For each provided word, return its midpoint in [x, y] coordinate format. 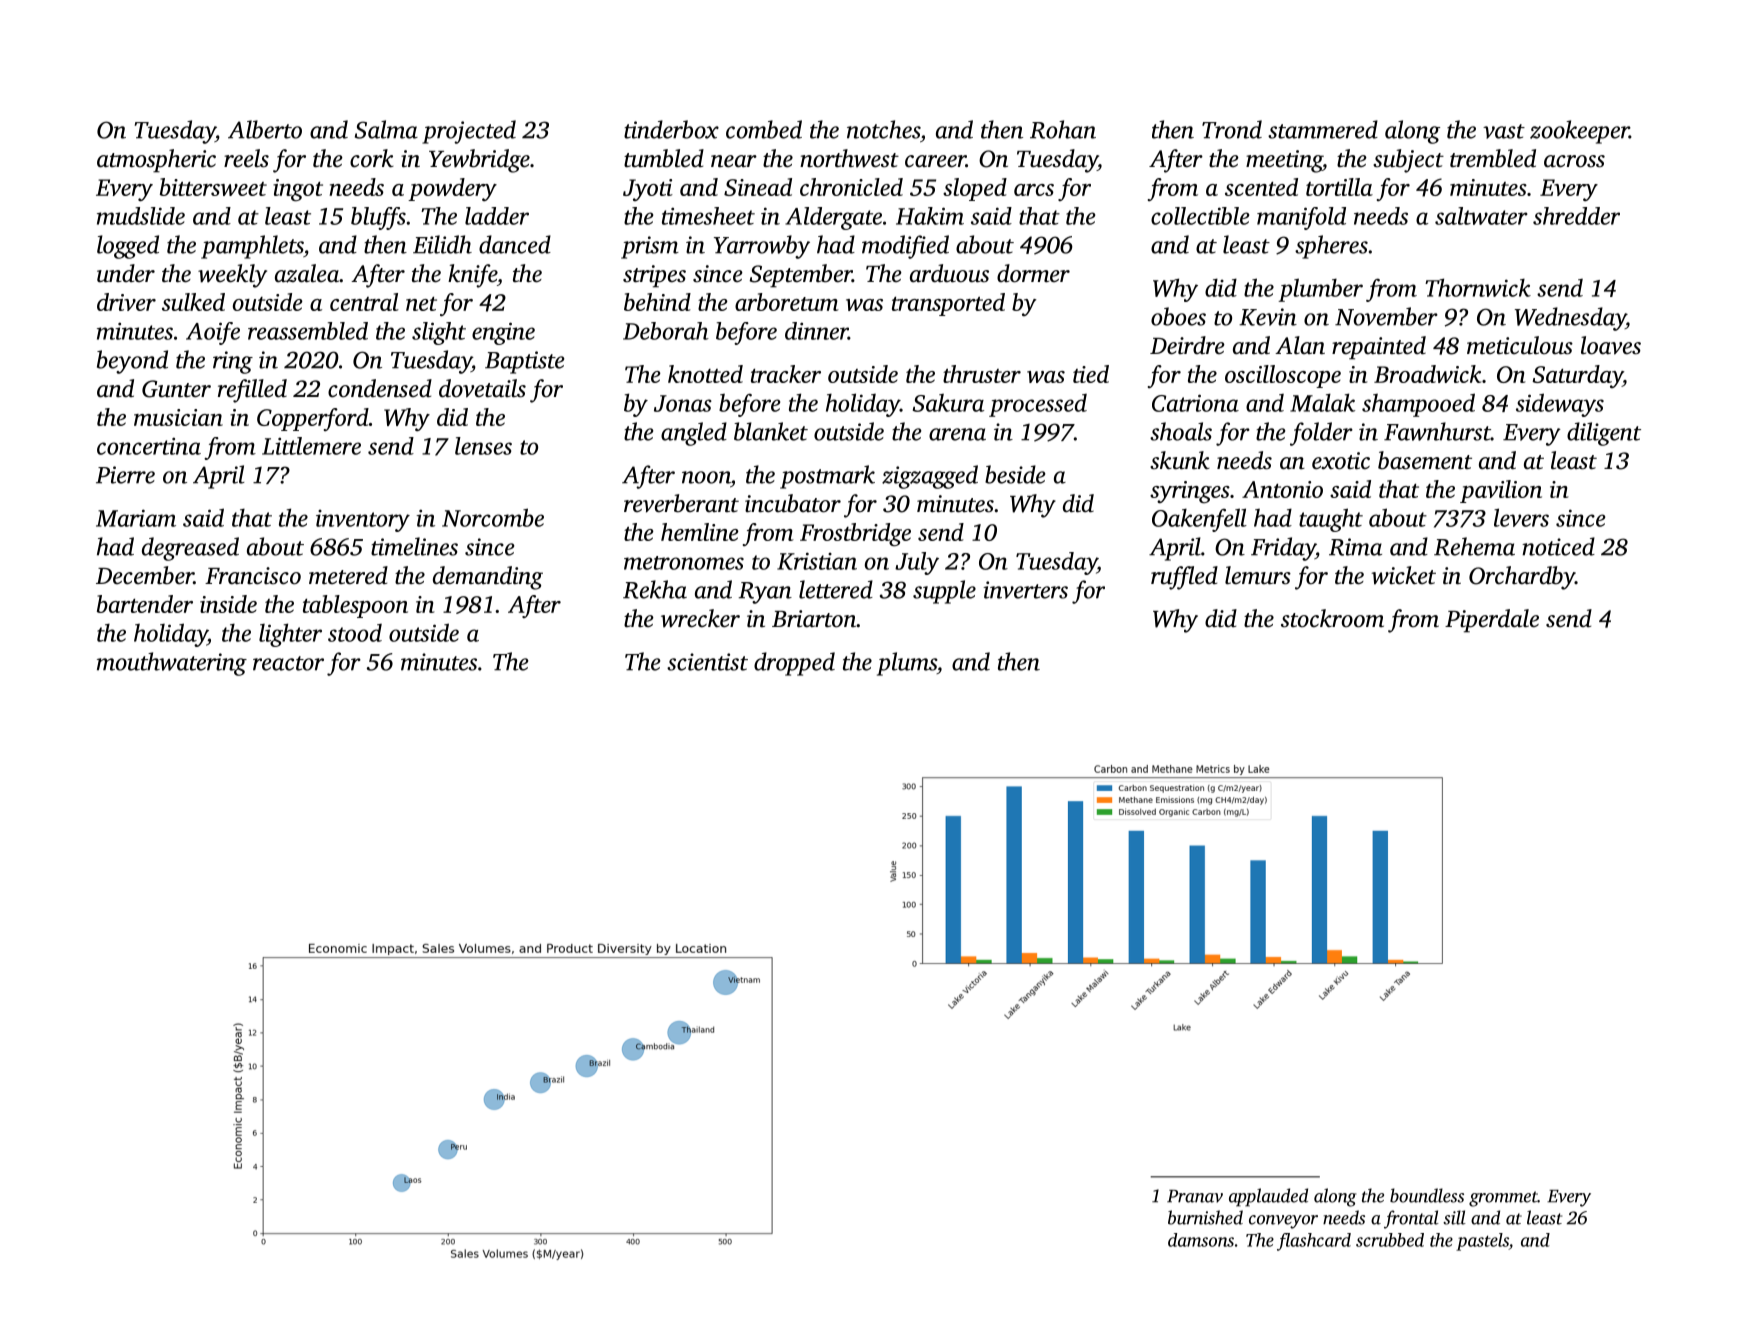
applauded [1268, 1197]
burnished [1205, 1217]
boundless [1427, 1195]
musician [178, 417]
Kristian [817, 561]
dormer [1033, 273]
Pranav [1195, 1196]
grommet [1503, 1199]
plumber [1320, 290]
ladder [497, 216]
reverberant [681, 503]
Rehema [1474, 546]
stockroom [1332, 618]
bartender [145, 604]
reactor [288, 663]
